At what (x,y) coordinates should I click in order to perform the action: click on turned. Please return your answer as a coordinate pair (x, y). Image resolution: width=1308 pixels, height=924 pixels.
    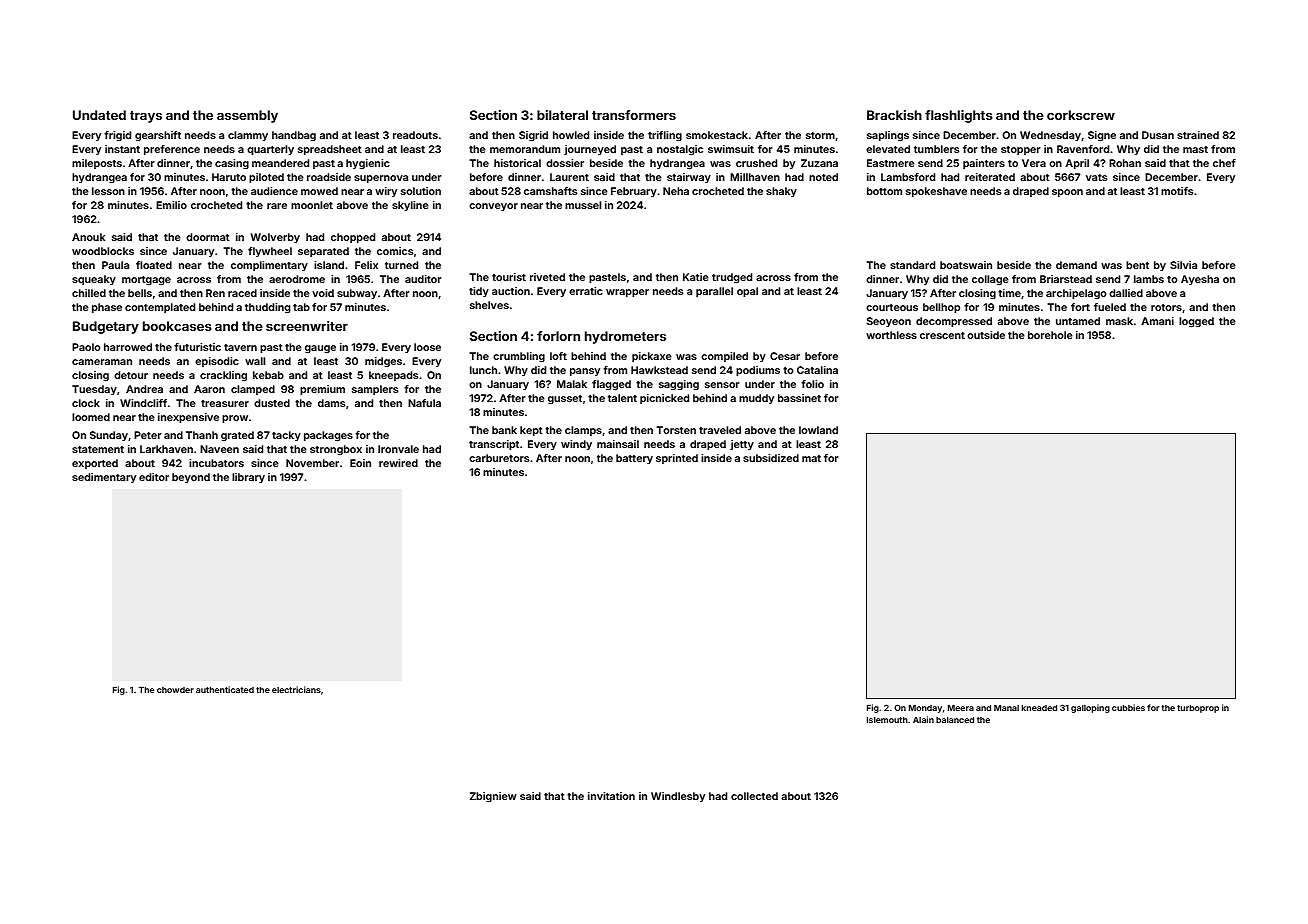
    Looking at the image, I should click on (401, 265).
